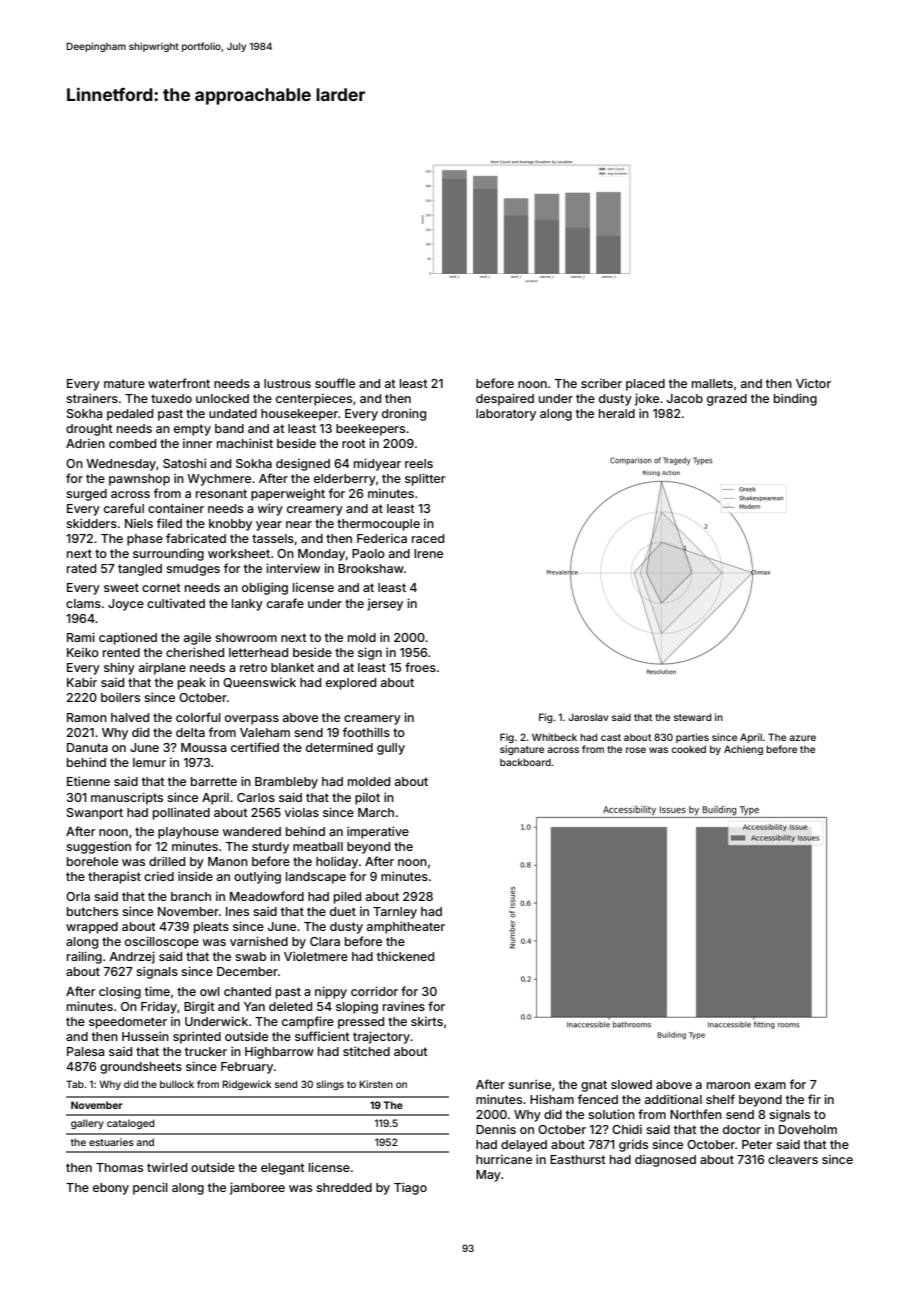  What do you see at coordinates (802, 738) in the screenshot?
I see `azure` at bounding box center [802, 738].
